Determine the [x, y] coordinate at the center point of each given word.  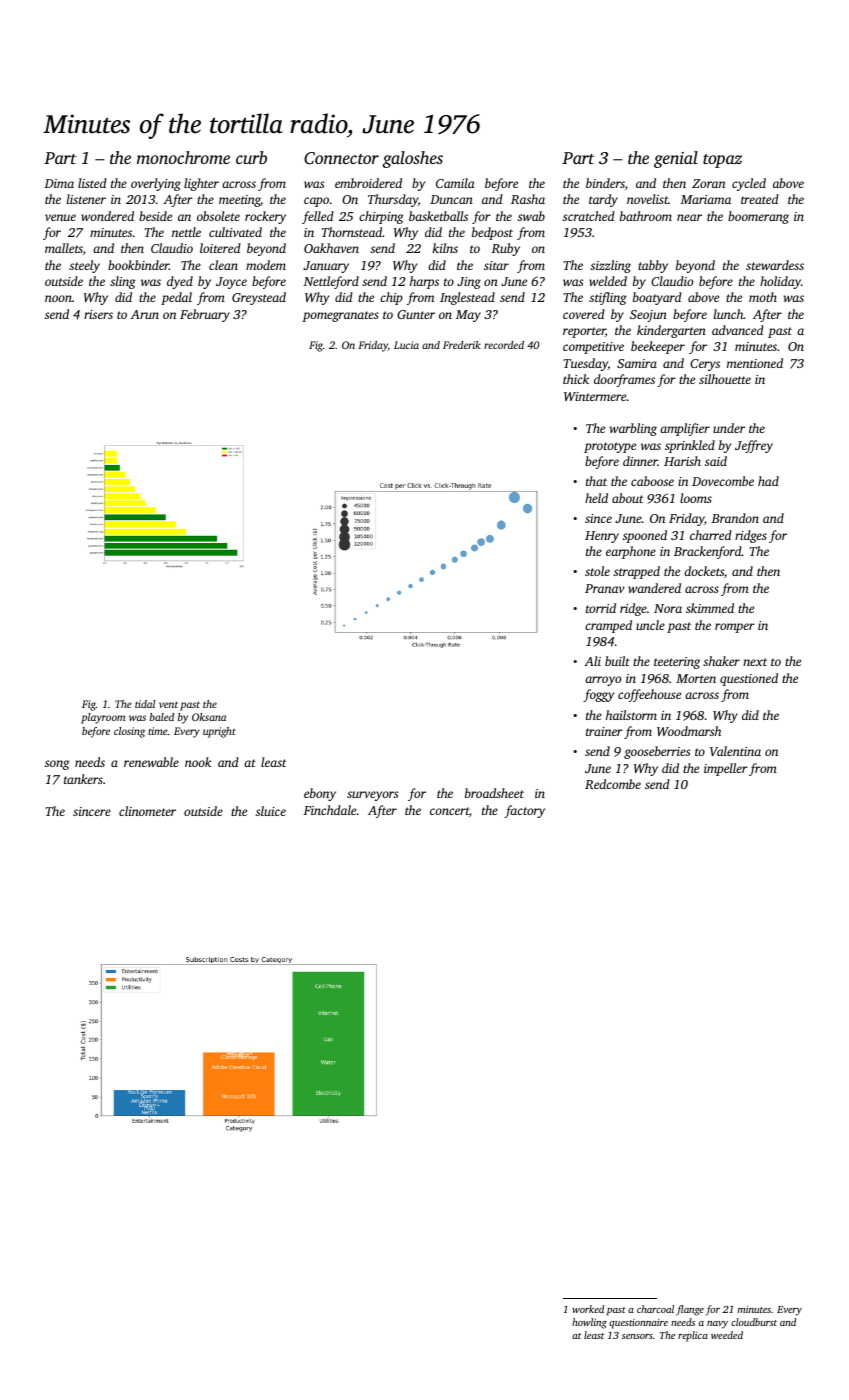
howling [589, 1323]
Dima [59, 183]
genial [676, 159]
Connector [341, 158]
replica [693, 1336]
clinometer [147, 811]
